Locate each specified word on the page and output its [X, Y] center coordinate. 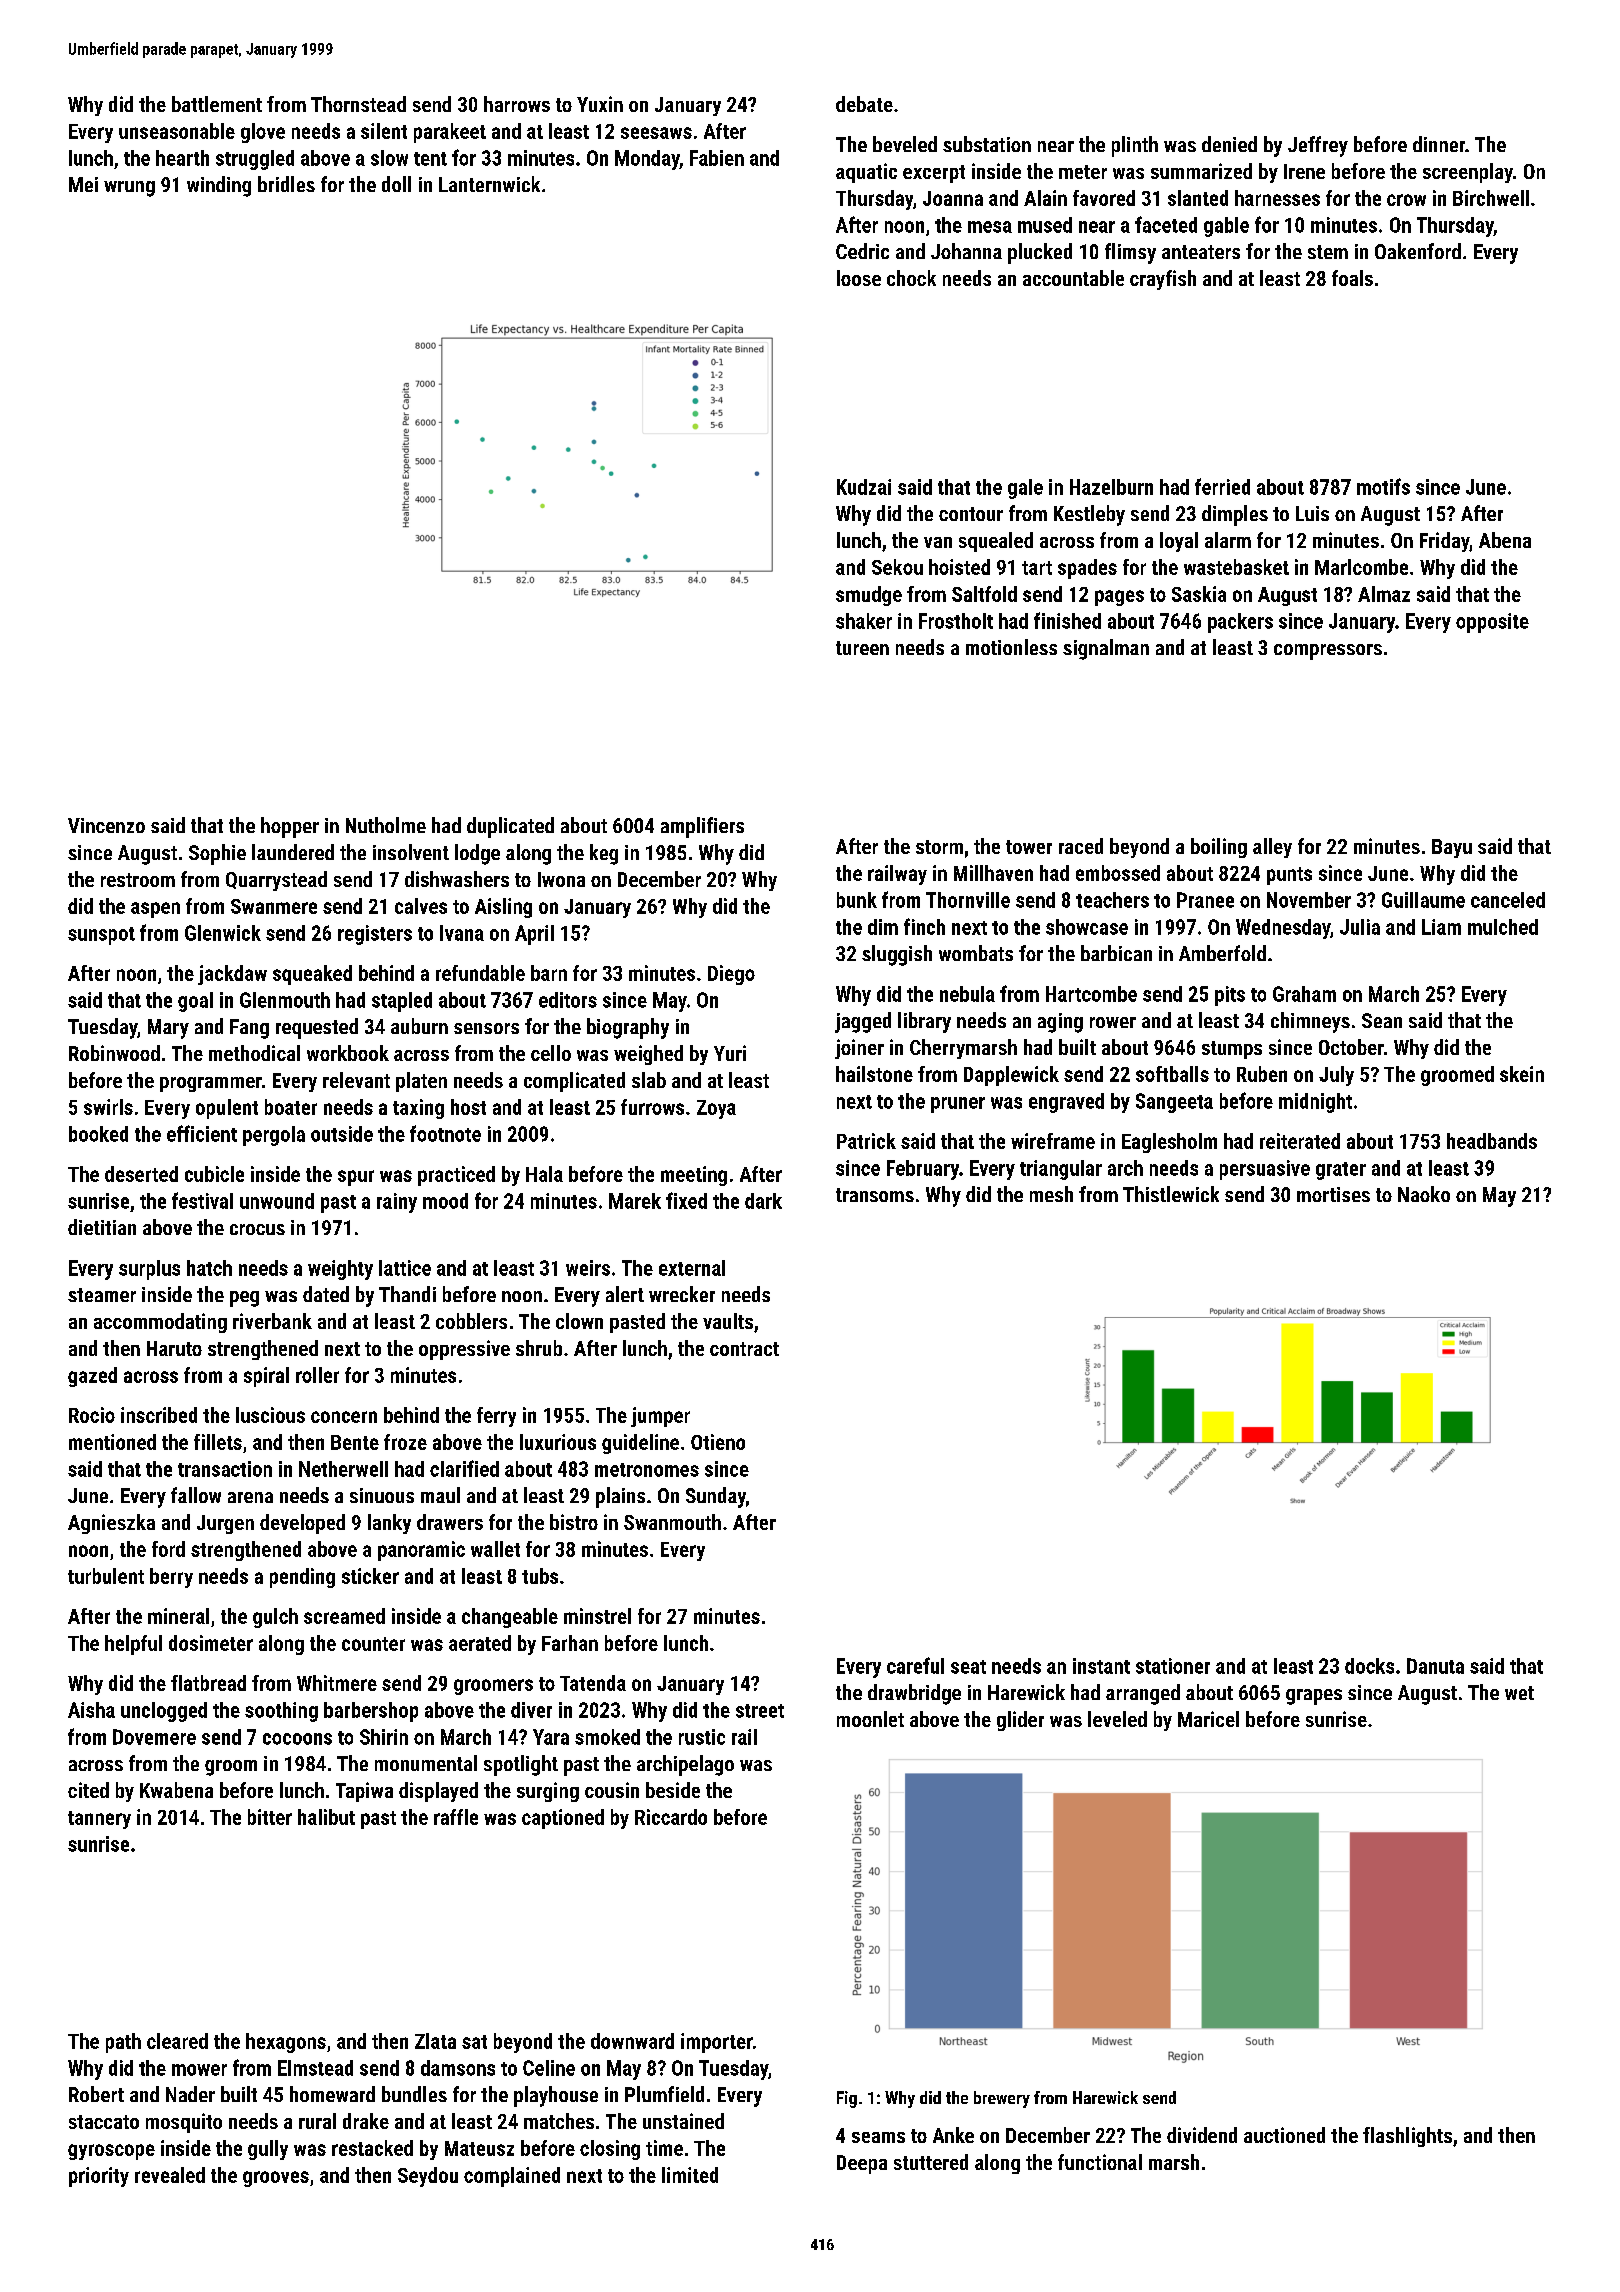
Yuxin [600, 104]
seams [878, 2137]
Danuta [1435, 1666]
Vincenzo [106, 825]
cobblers [471, 1321]
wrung [129, 189]
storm [939, 847]
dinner [1439, 144]
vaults [728, 1321]
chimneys [1310, 1022]
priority [99, 2177]
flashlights [1407, 2137]
